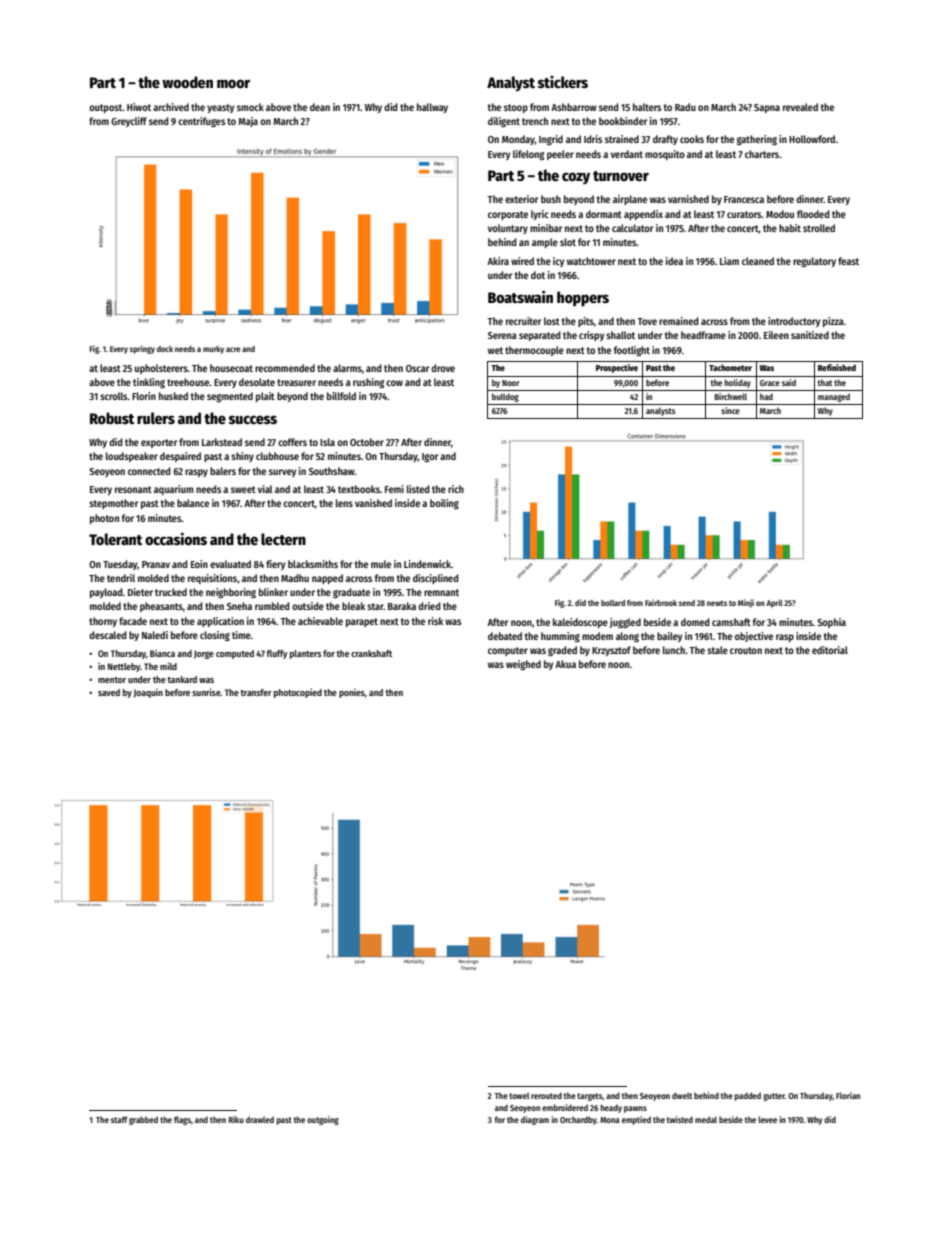  I want to click on outgoing, so click(323, 1120).
